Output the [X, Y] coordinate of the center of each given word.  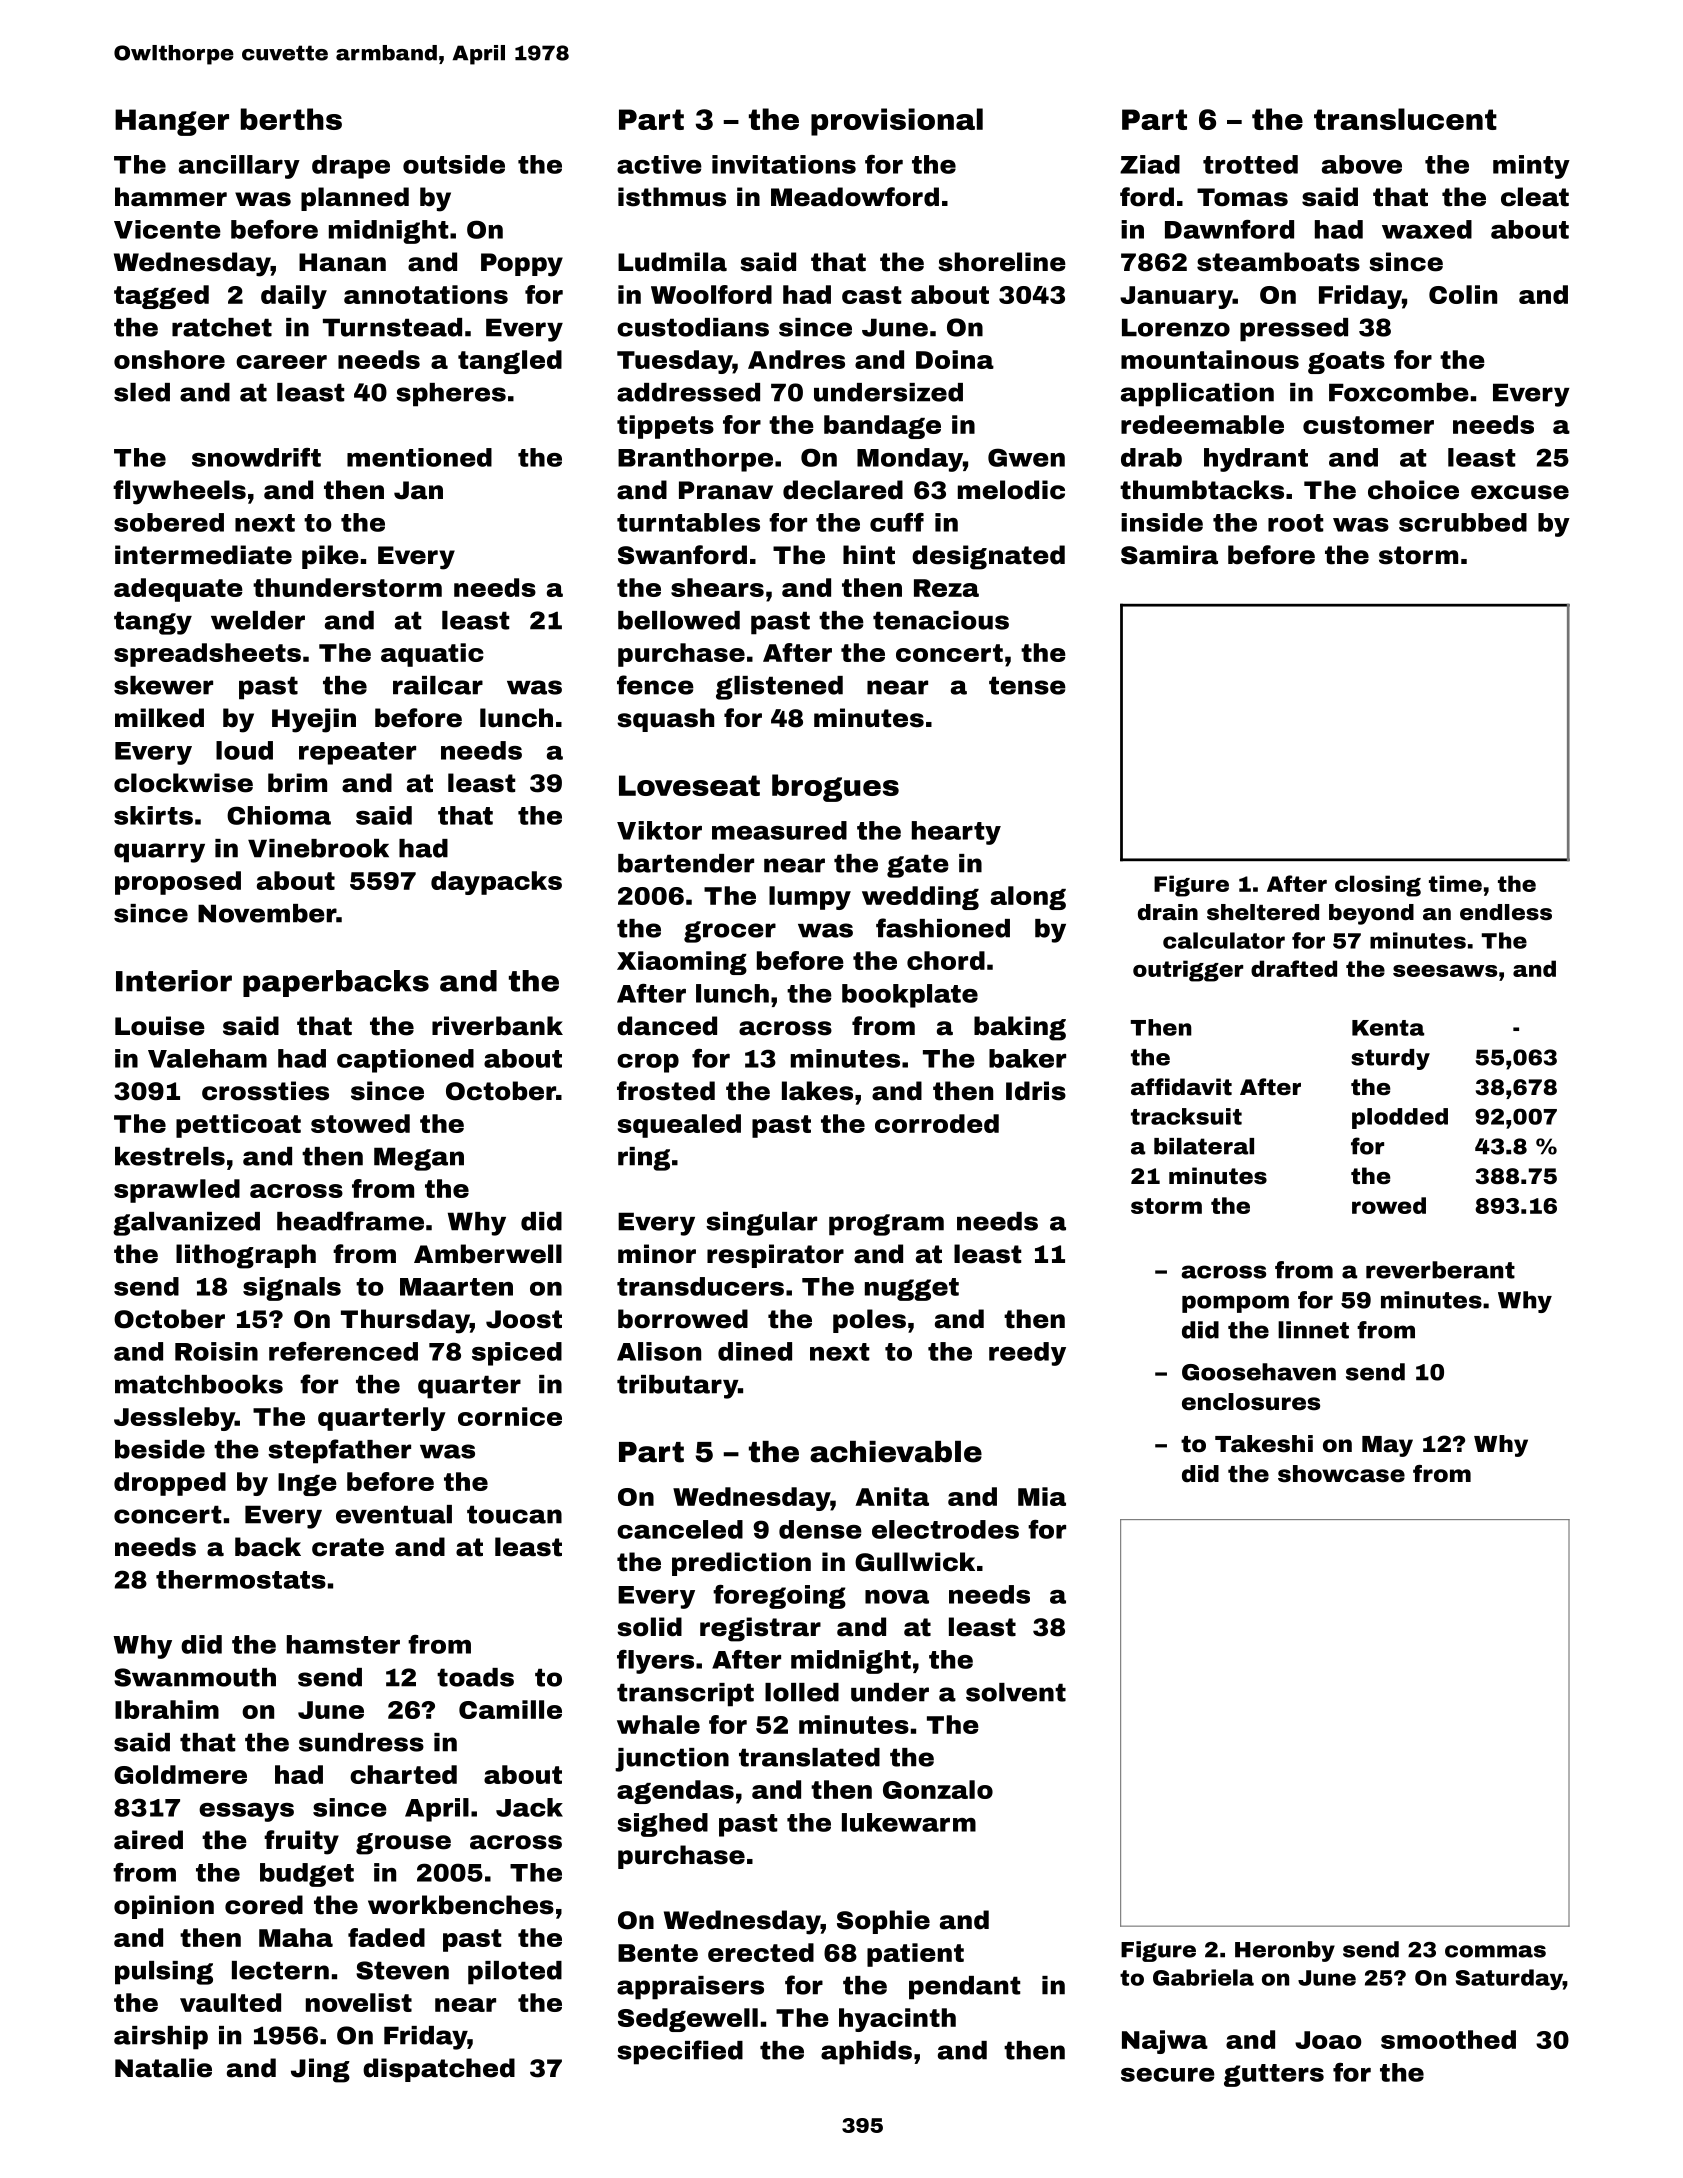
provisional [897, 122]
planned [355, 199]
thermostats [241, 1579]
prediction [741, 1564]
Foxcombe [1399, 392]
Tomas [1242, 197]
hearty [956, 833]
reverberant [1440, 1270]
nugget [912, 1289]
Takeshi [1264, 1444]
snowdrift [256, 457]
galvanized [186, 1224]
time [1455, 883]
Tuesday [675, 362]
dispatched [439, 2070]
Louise [160, 1026]
